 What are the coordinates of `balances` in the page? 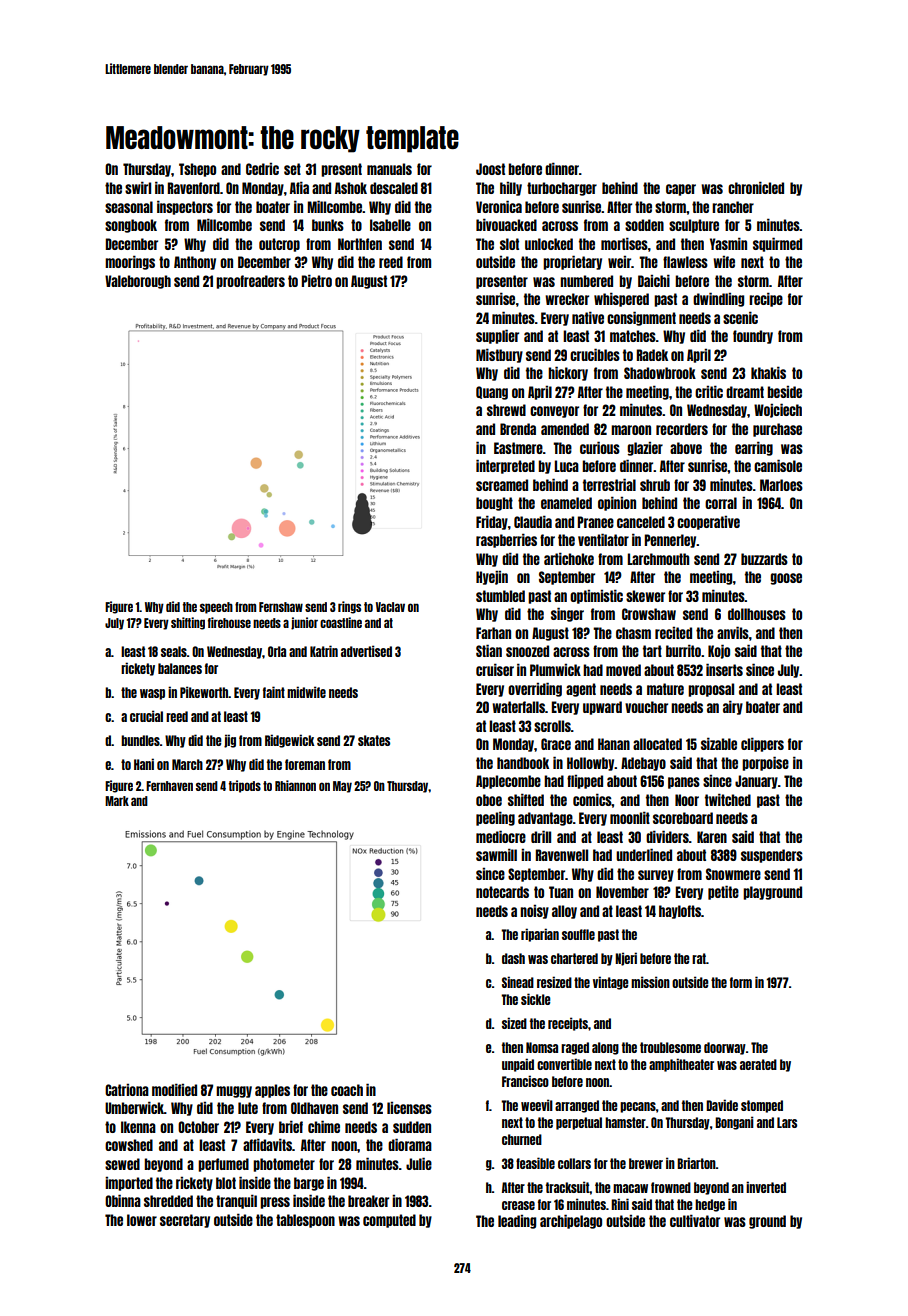 It's located at (180, 668).
